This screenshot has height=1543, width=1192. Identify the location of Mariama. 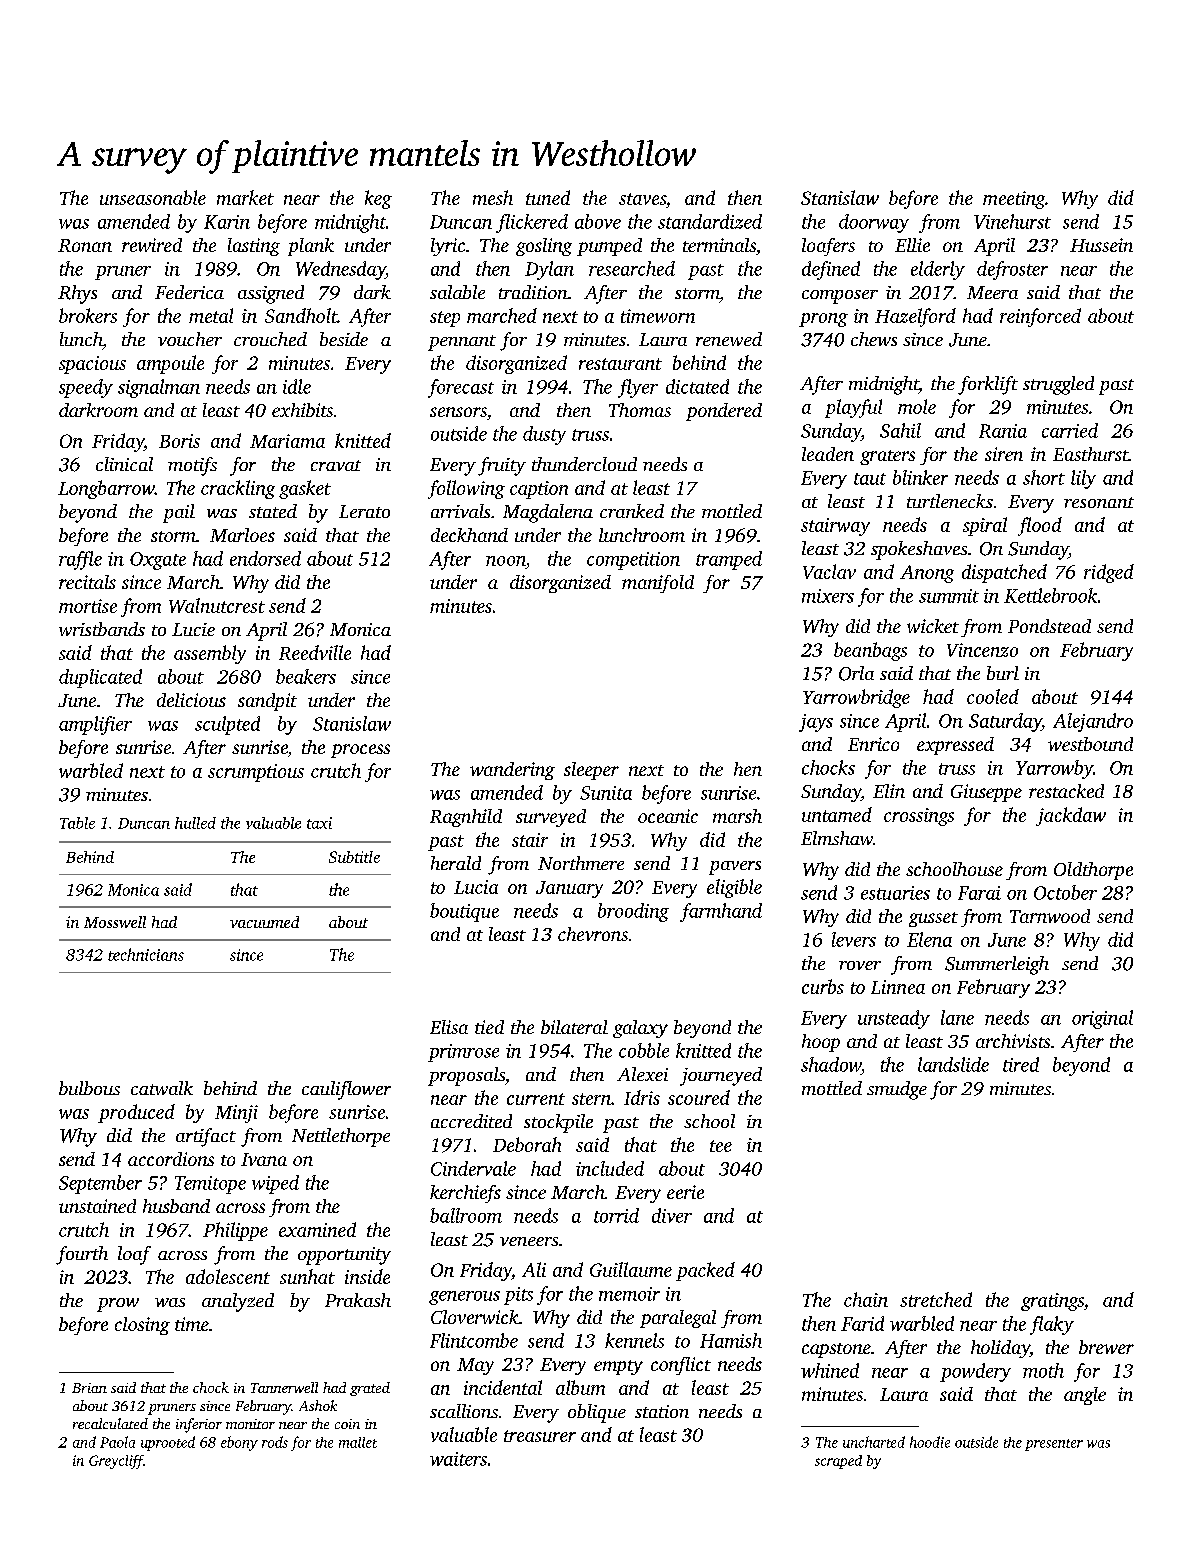
(287, 441).
